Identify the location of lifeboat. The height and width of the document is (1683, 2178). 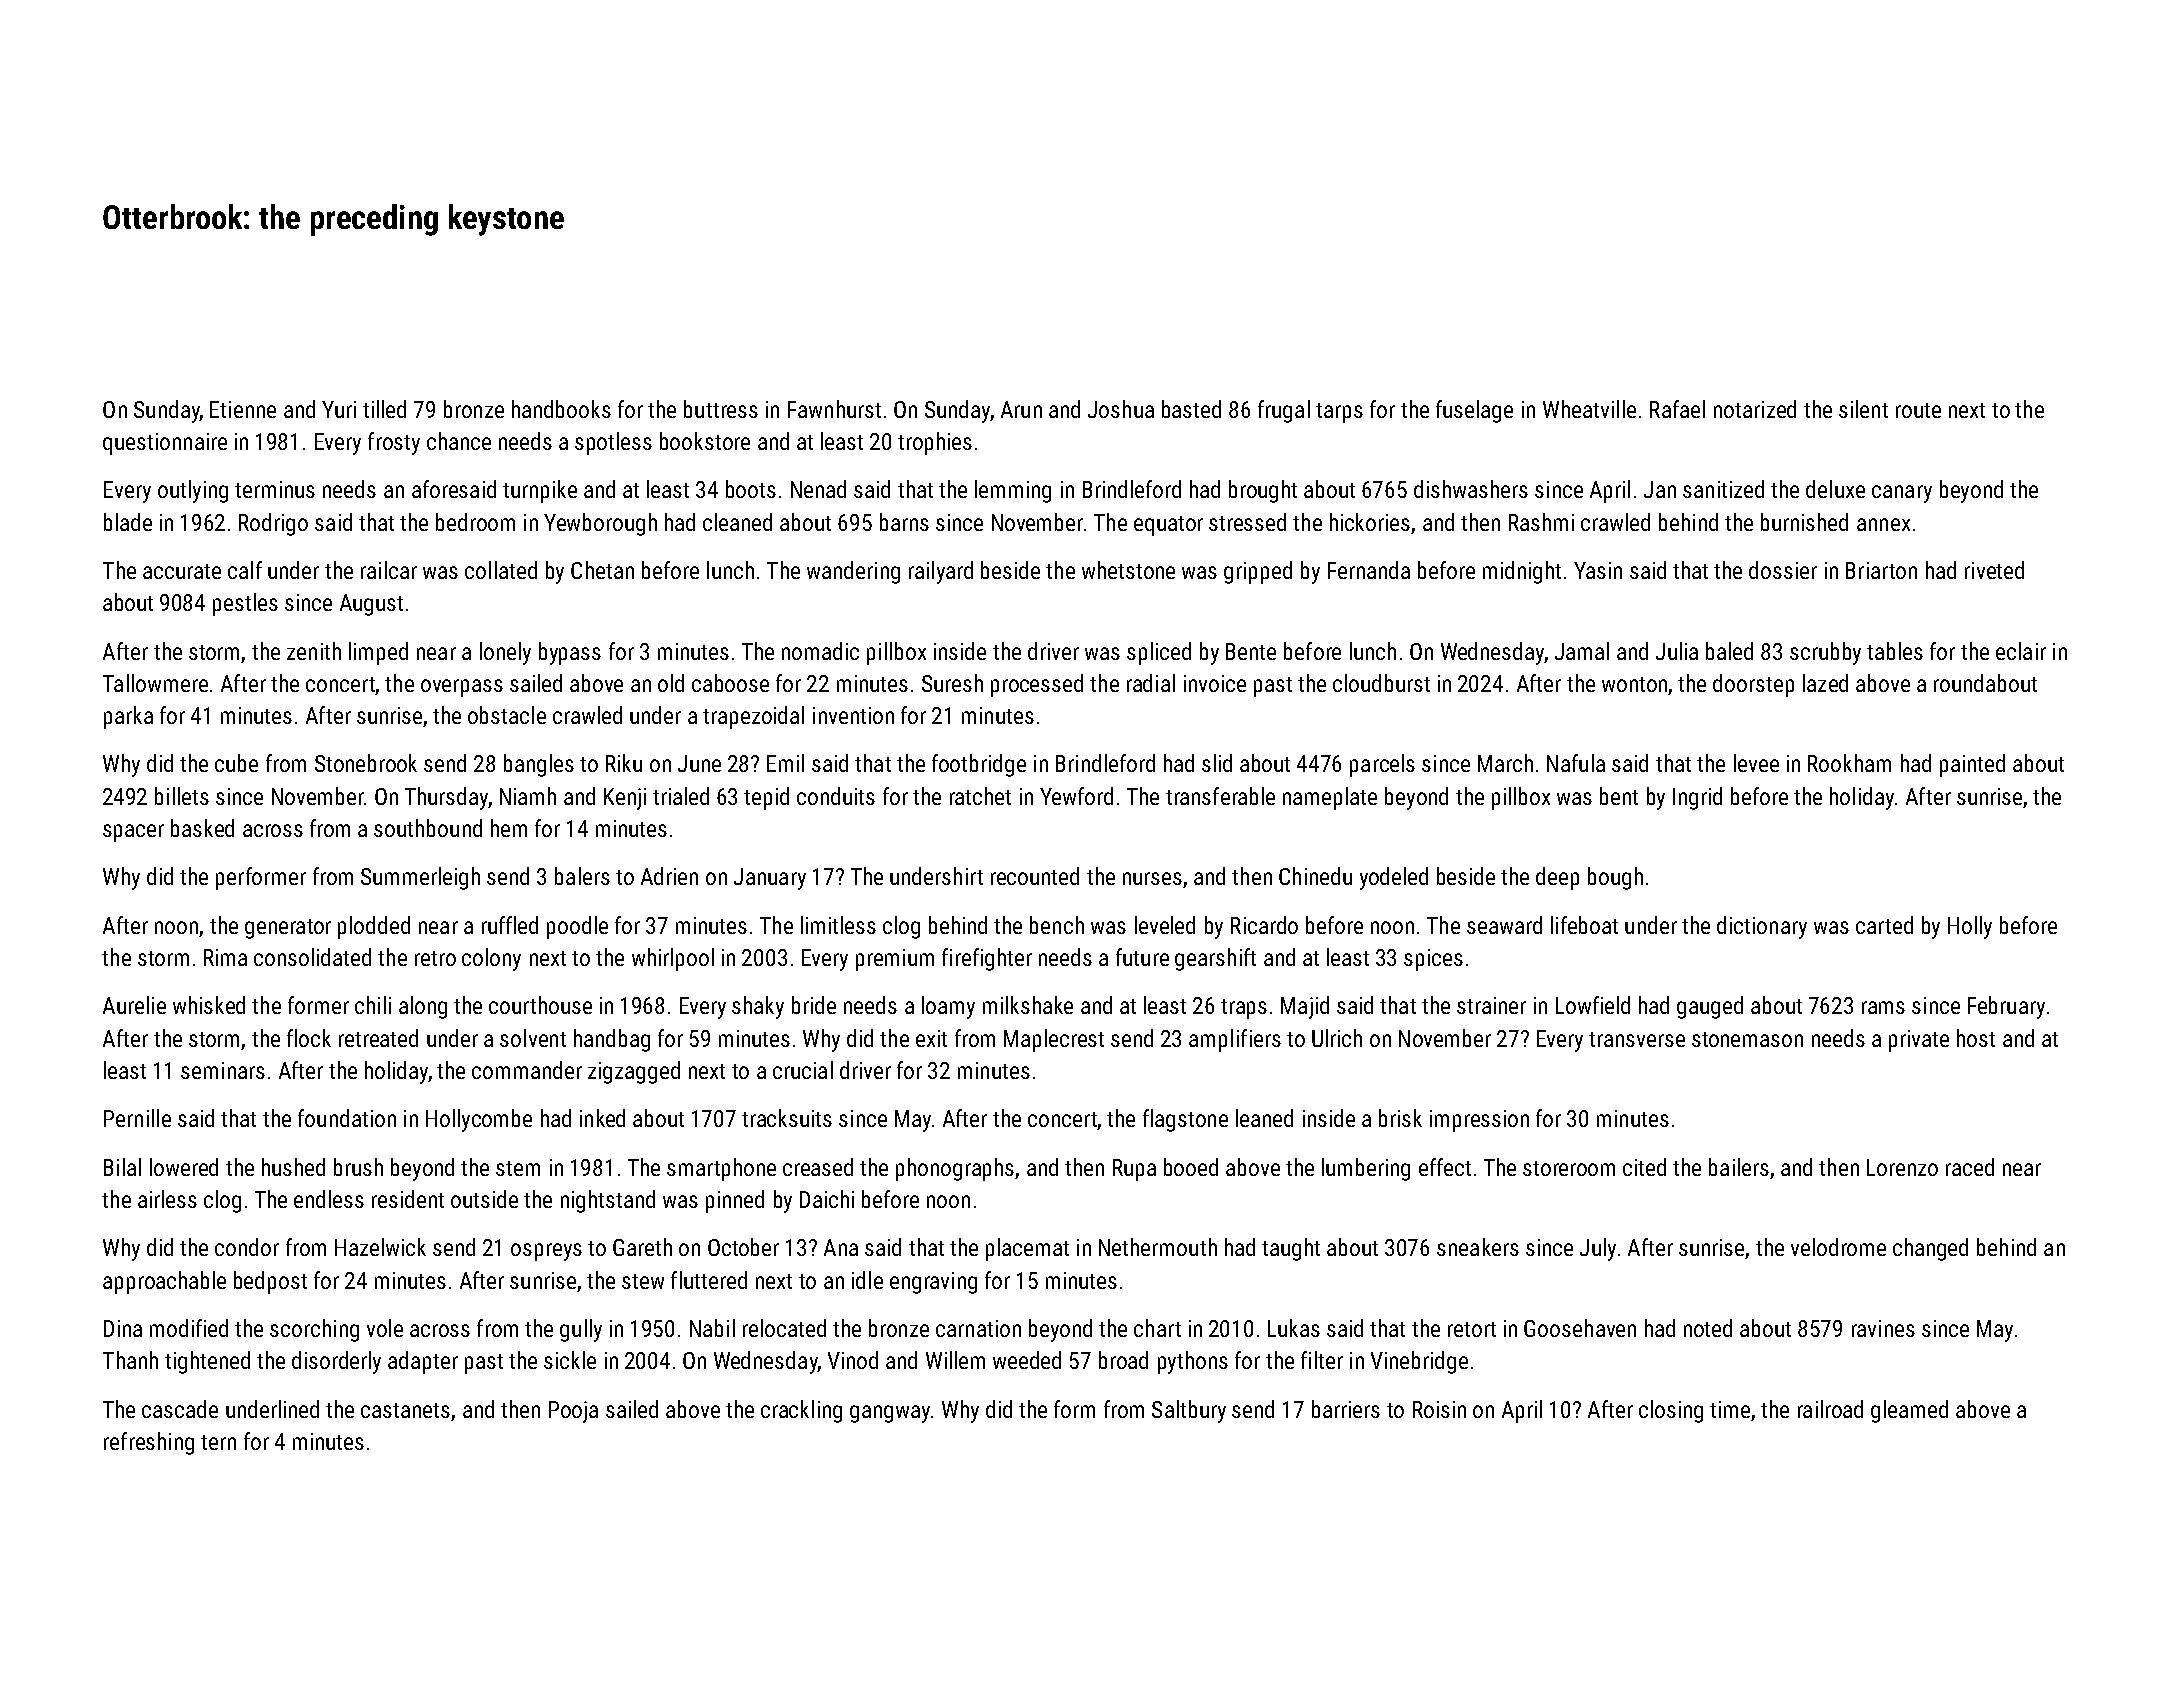
(1584, 925).
